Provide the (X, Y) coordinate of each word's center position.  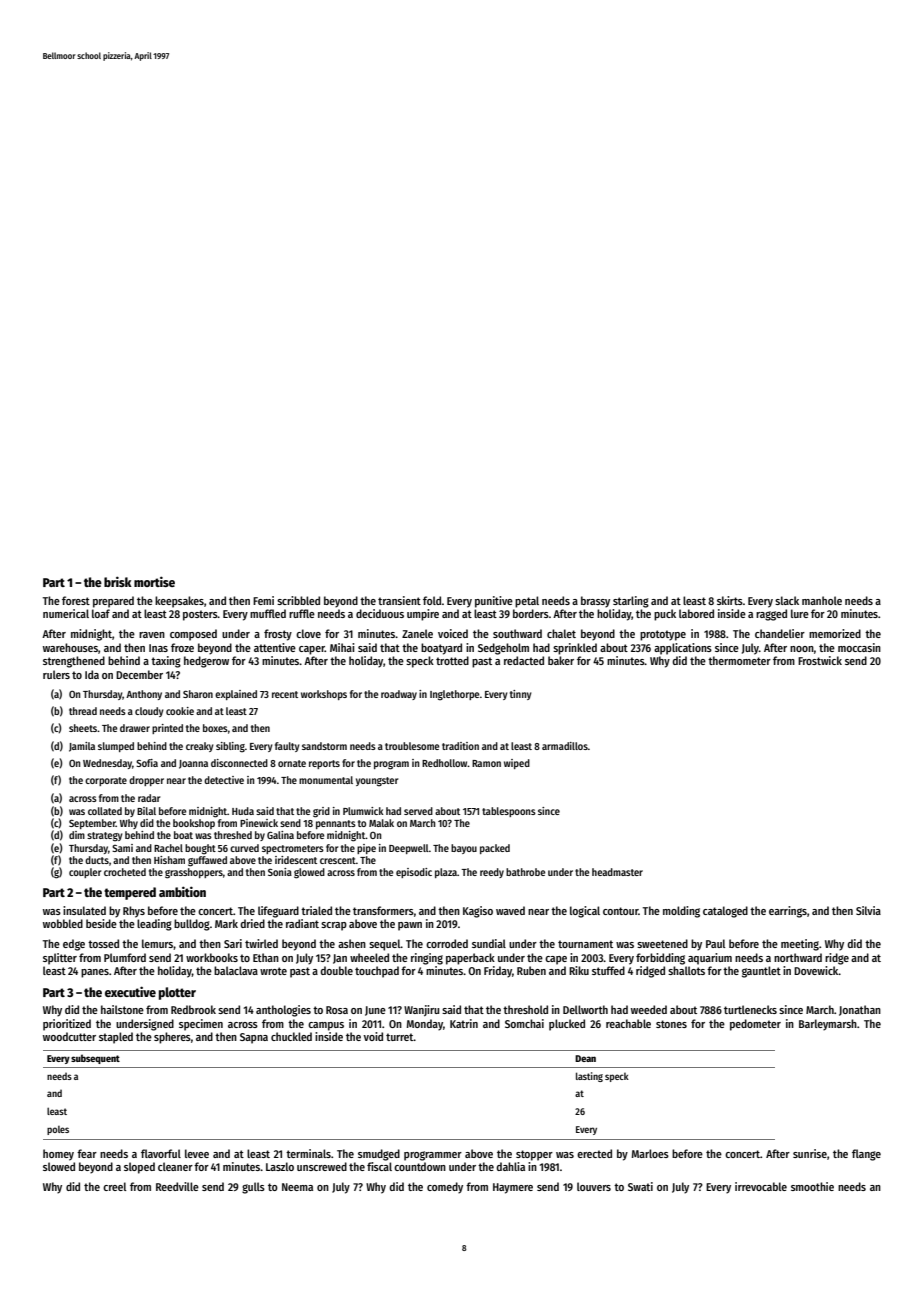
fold (432, 600)
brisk (118, 581)
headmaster (617, 872)
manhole (822, 600)
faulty (287, 747)
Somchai (524, 1023)
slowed (59, 1166)
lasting (589, 1077)
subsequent (95, 1059)
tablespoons (509, 812)
